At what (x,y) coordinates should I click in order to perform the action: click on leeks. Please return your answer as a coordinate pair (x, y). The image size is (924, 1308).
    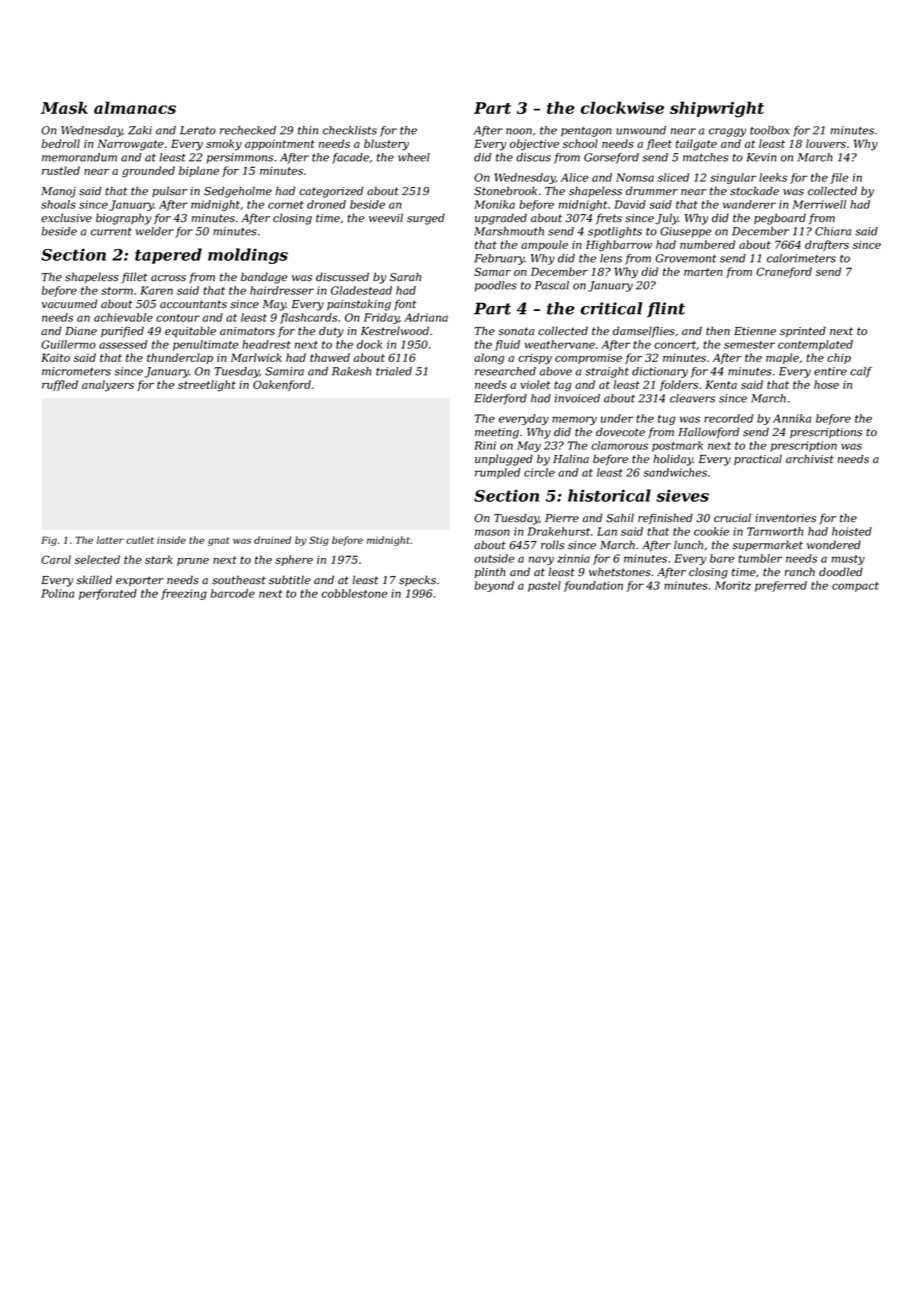
    Looking at the image, I should click on (773, 177).
